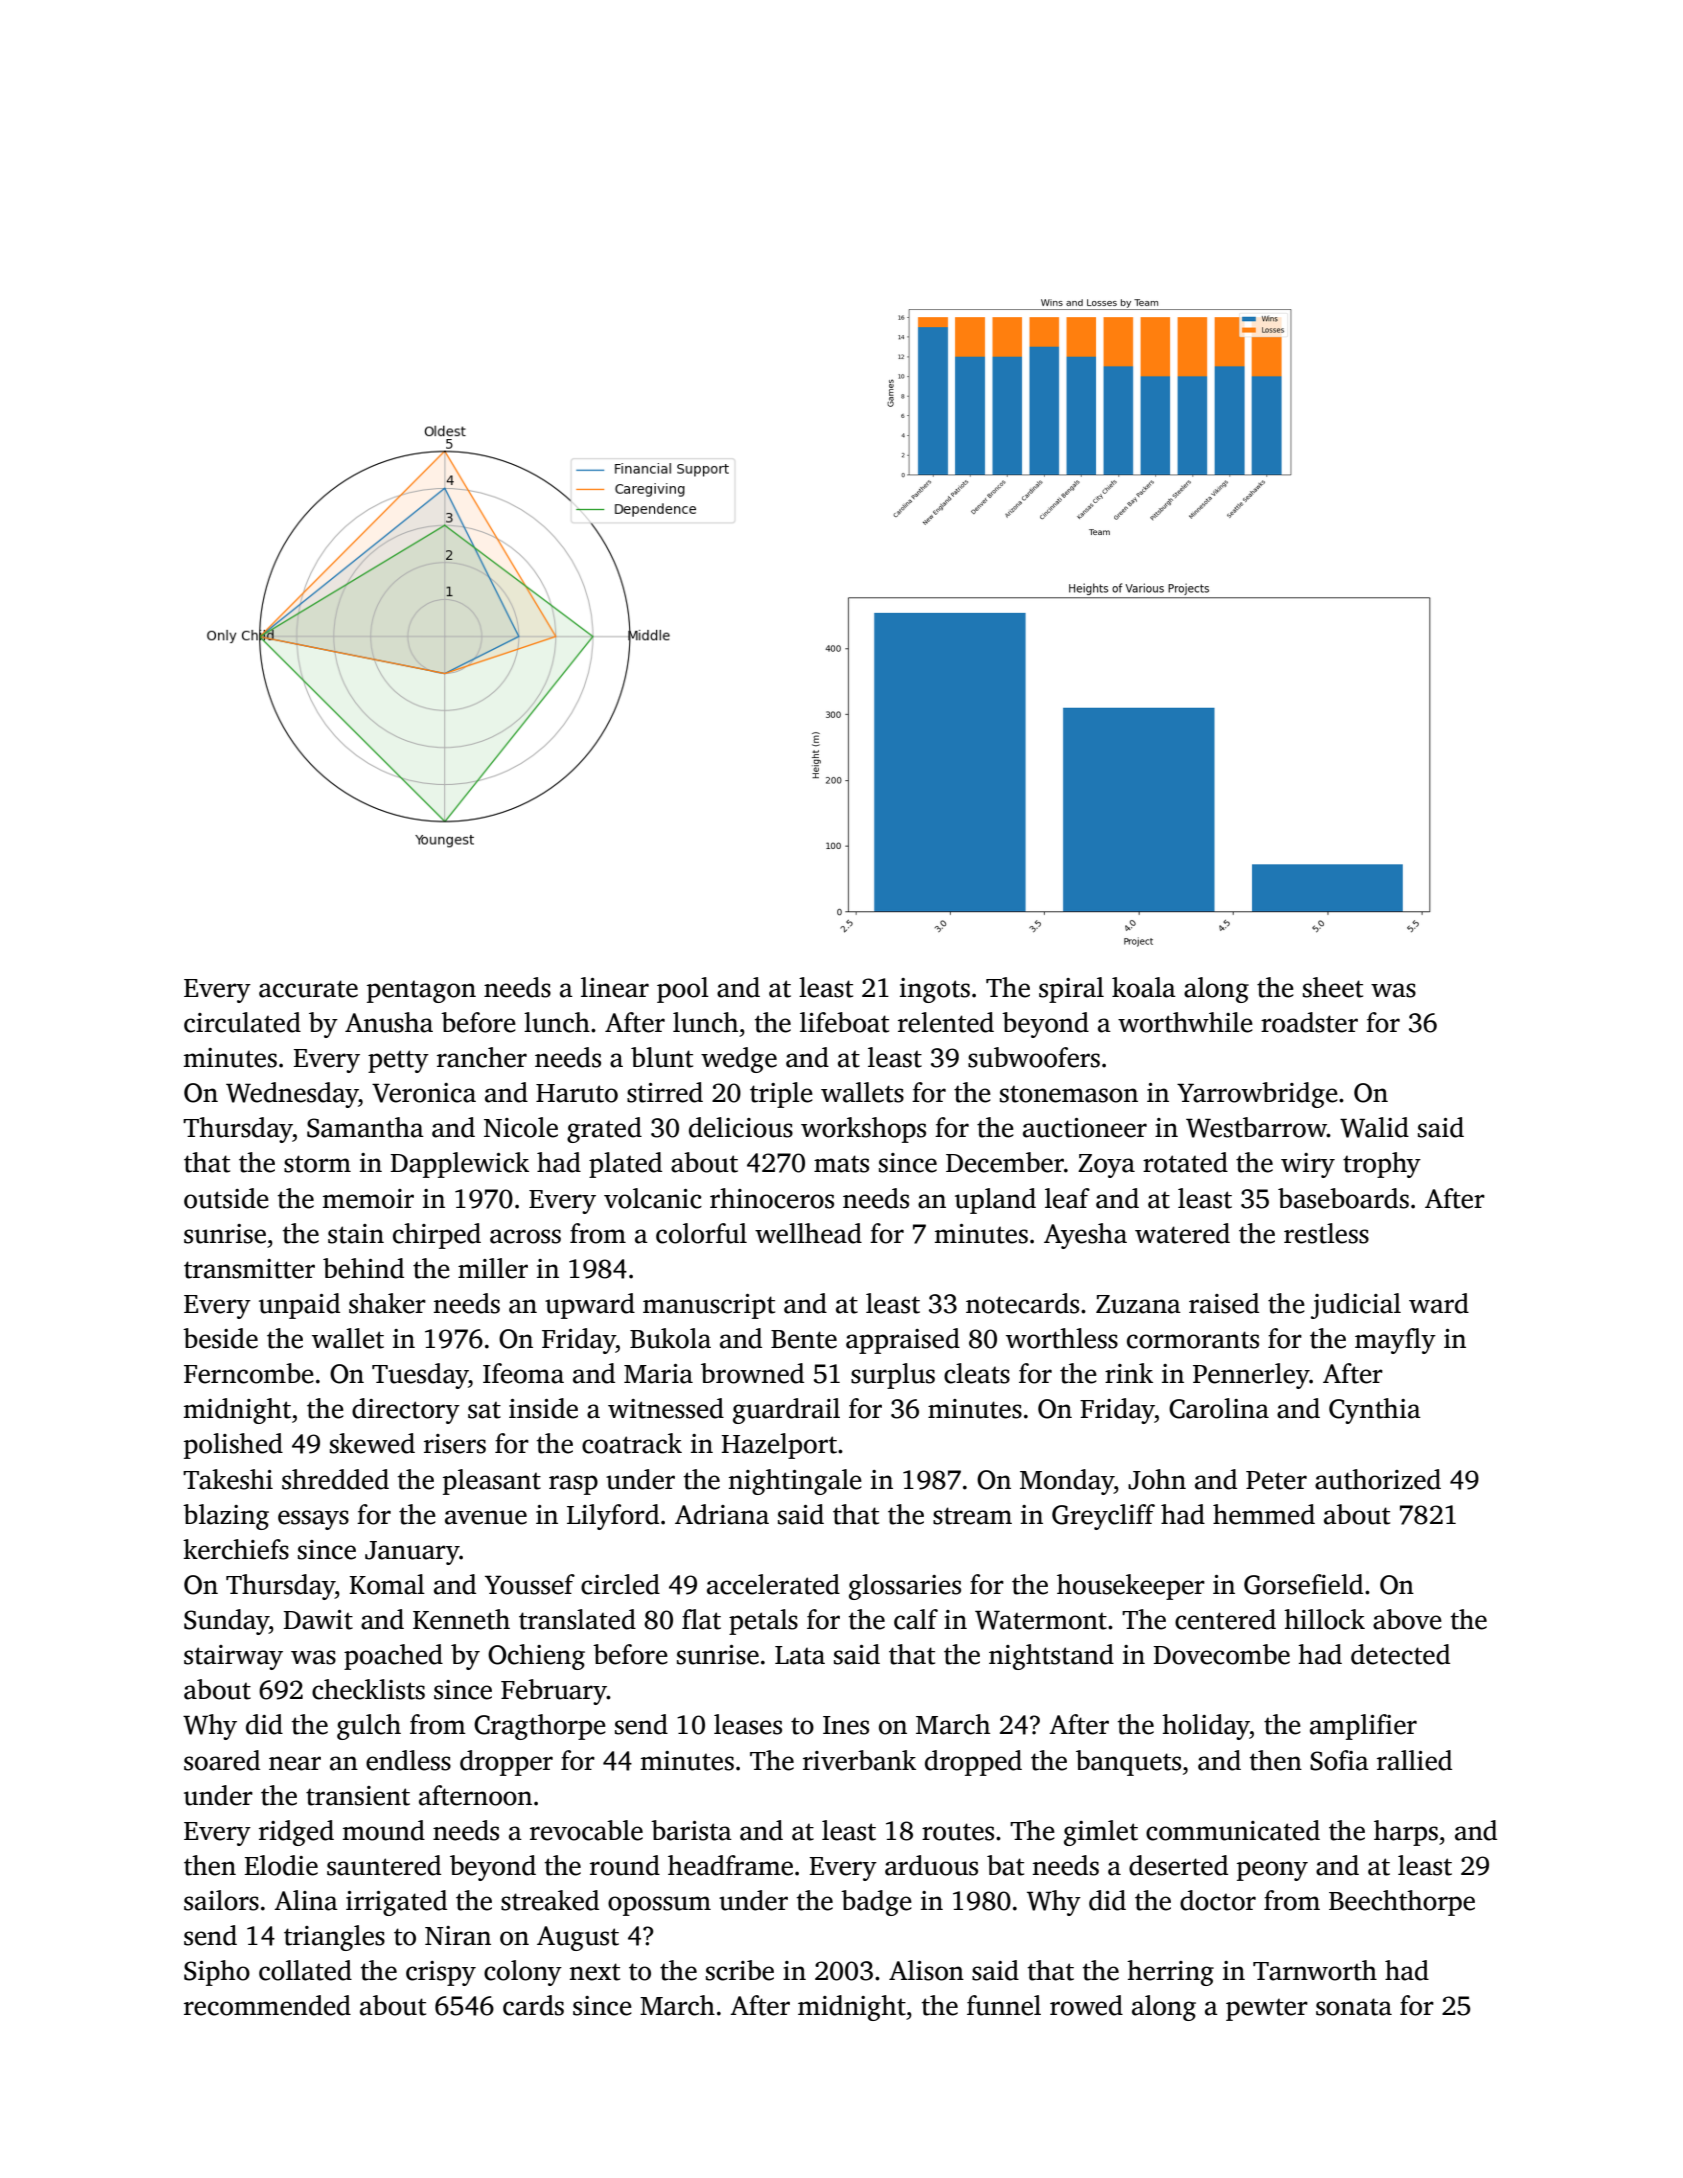  Describe the element at coordinates (577, 1093) in the page. I see `Haruto` at that location.
